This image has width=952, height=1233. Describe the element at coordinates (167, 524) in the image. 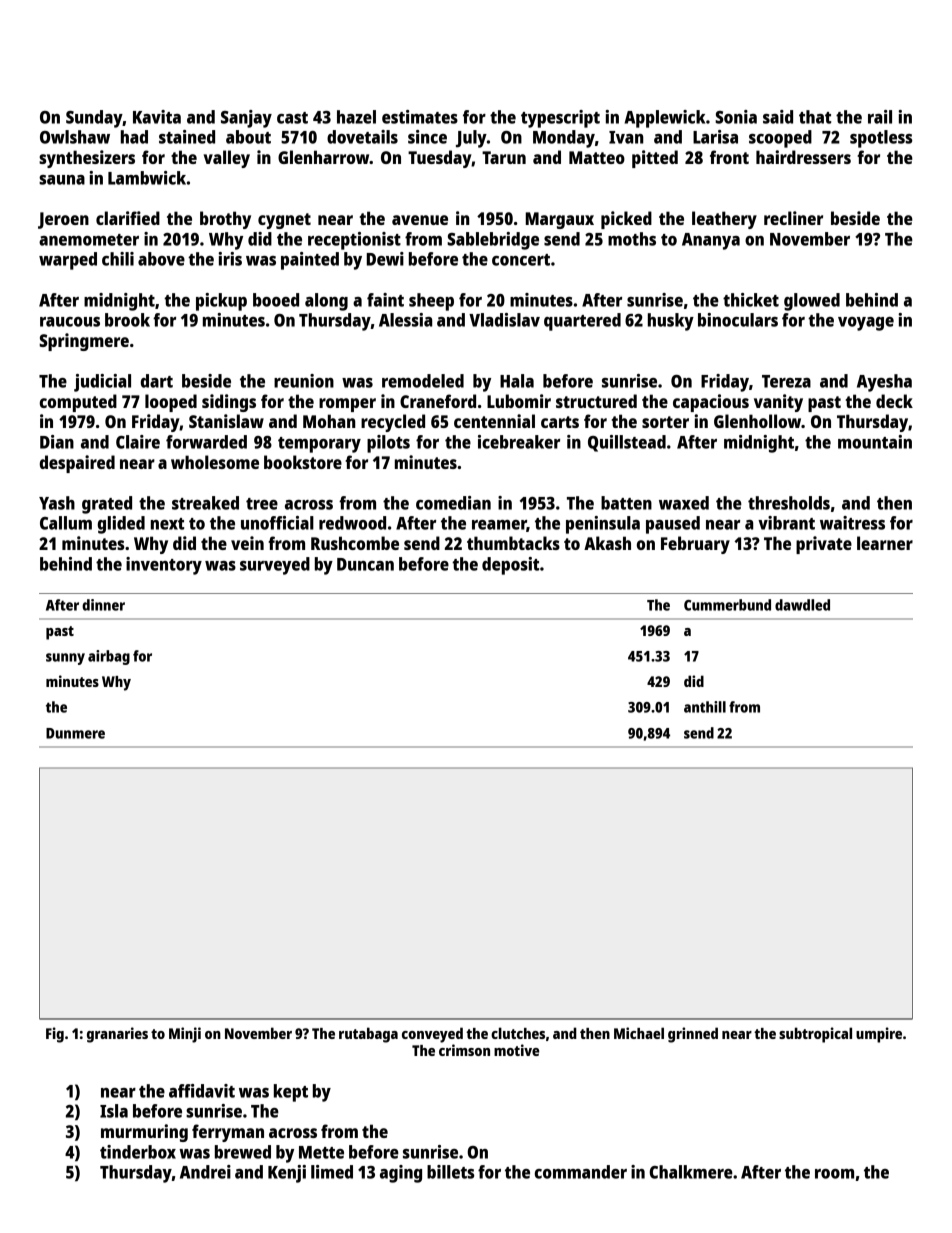

I see `next` at that location.
